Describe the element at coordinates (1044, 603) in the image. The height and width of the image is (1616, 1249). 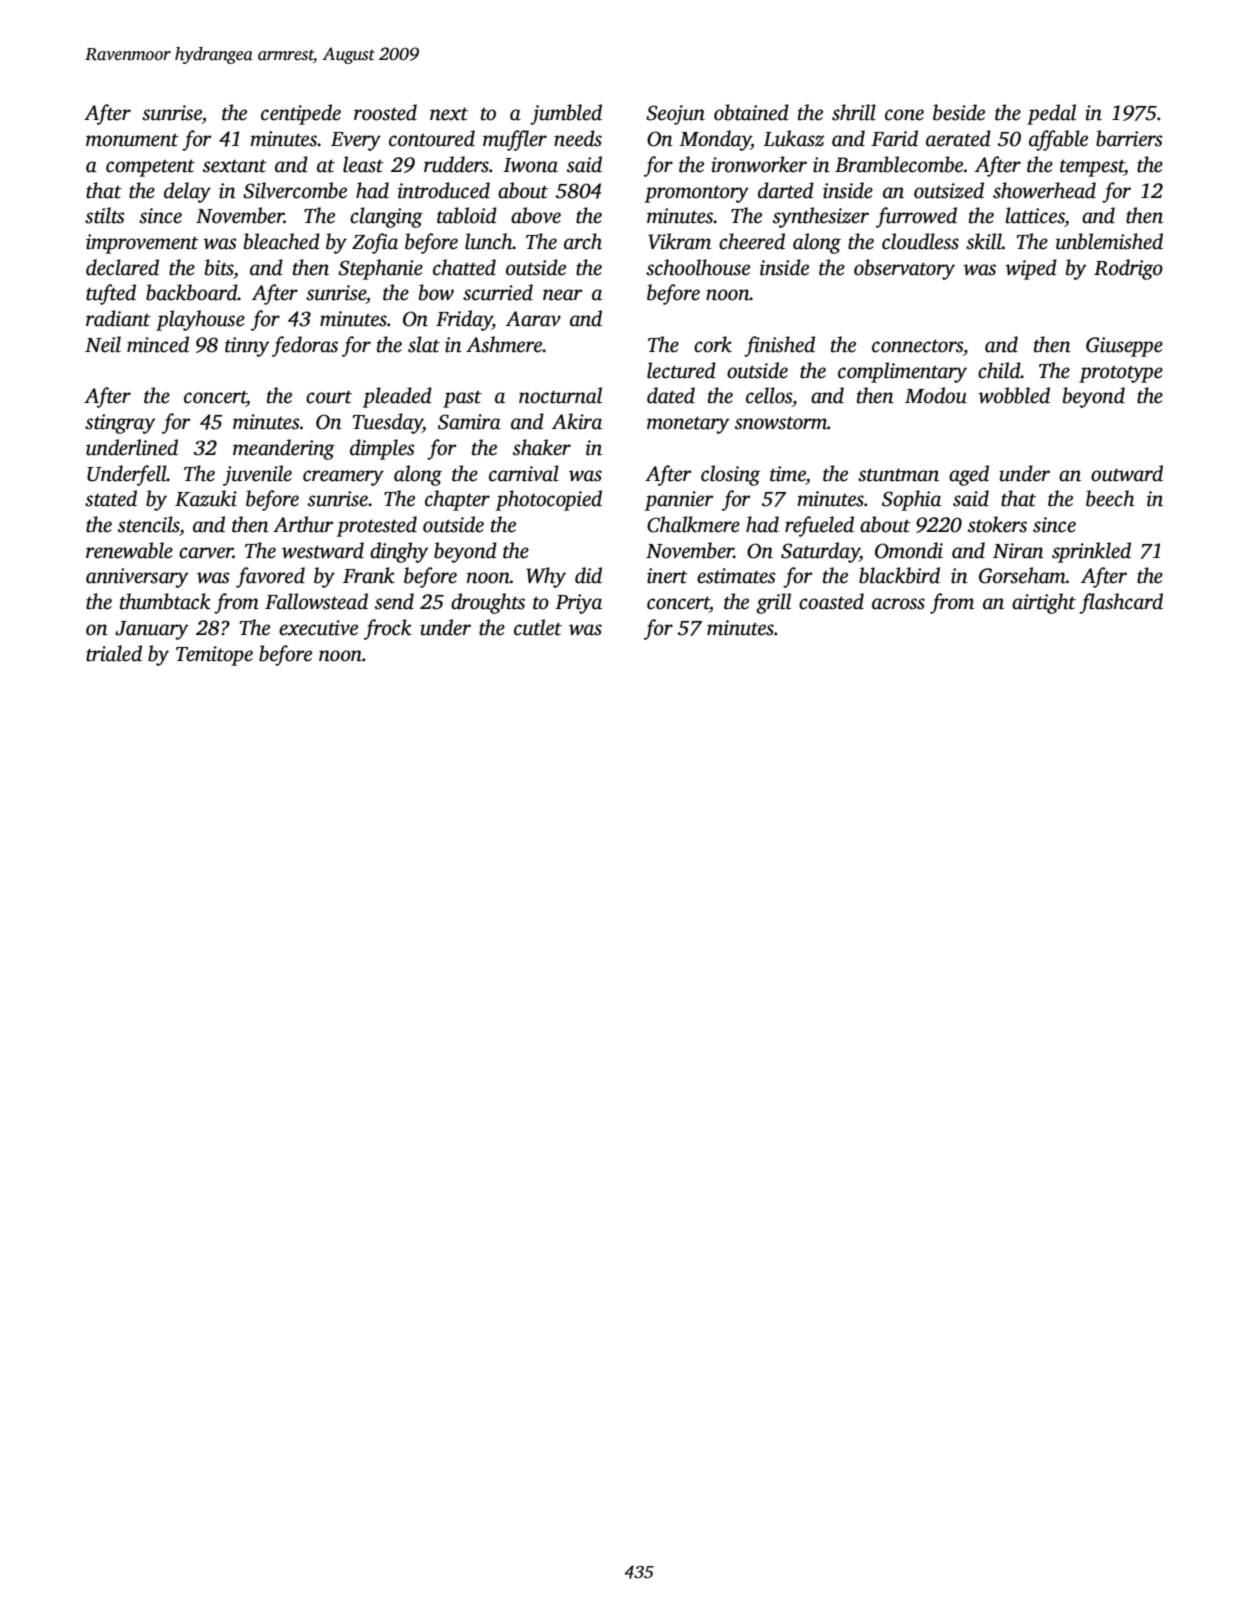
I see `airtight` at that location.
